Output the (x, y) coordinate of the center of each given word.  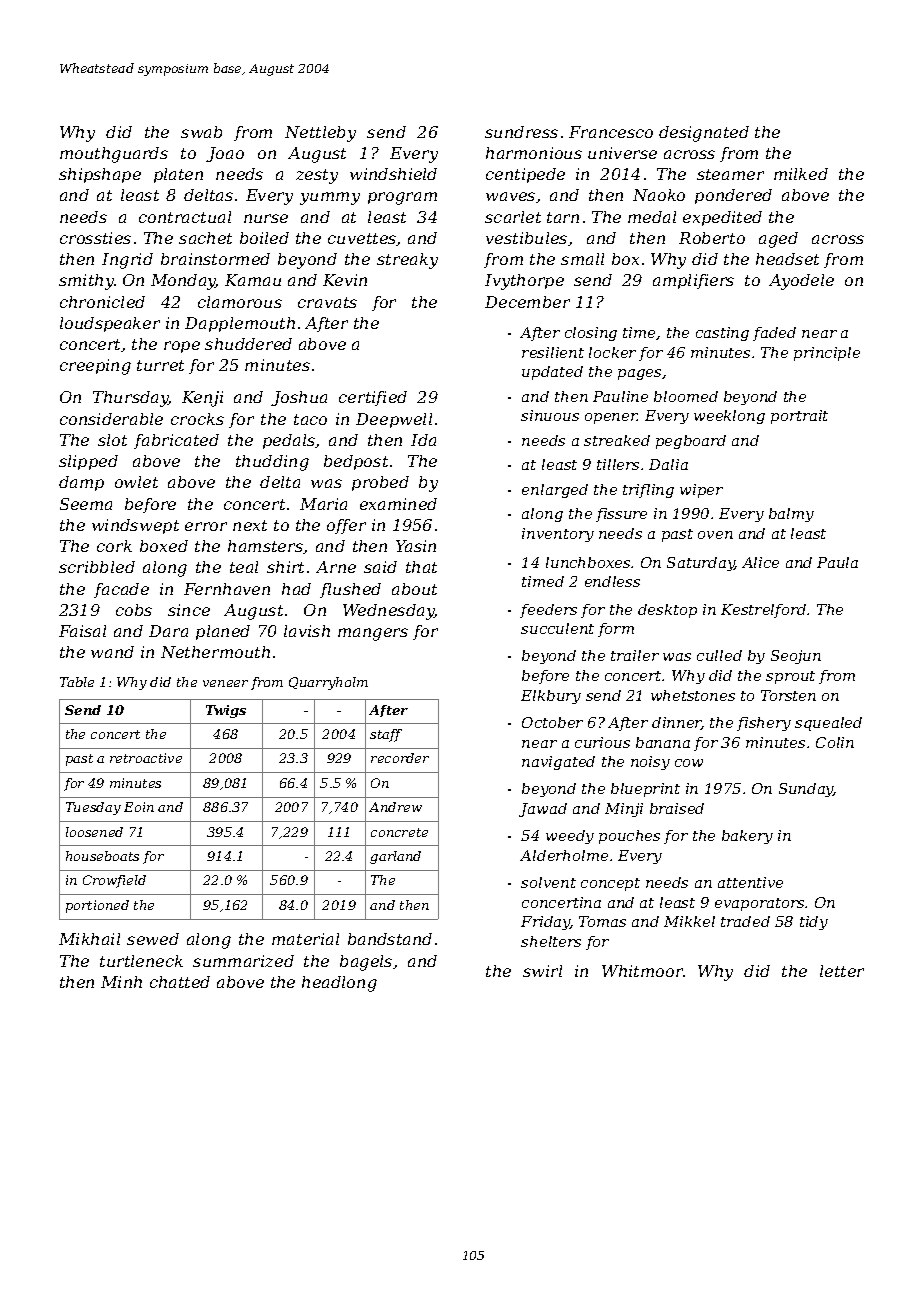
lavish (307, 631)
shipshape (100, 175)
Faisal (82, 631)
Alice (760, 562)
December (527, 302)
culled (719, 655)
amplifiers (693, 281)
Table (77, 682)
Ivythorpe (524, 282)
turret (160, 365)
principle (827, 354)
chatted (180, 982)
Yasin (416, 546)
